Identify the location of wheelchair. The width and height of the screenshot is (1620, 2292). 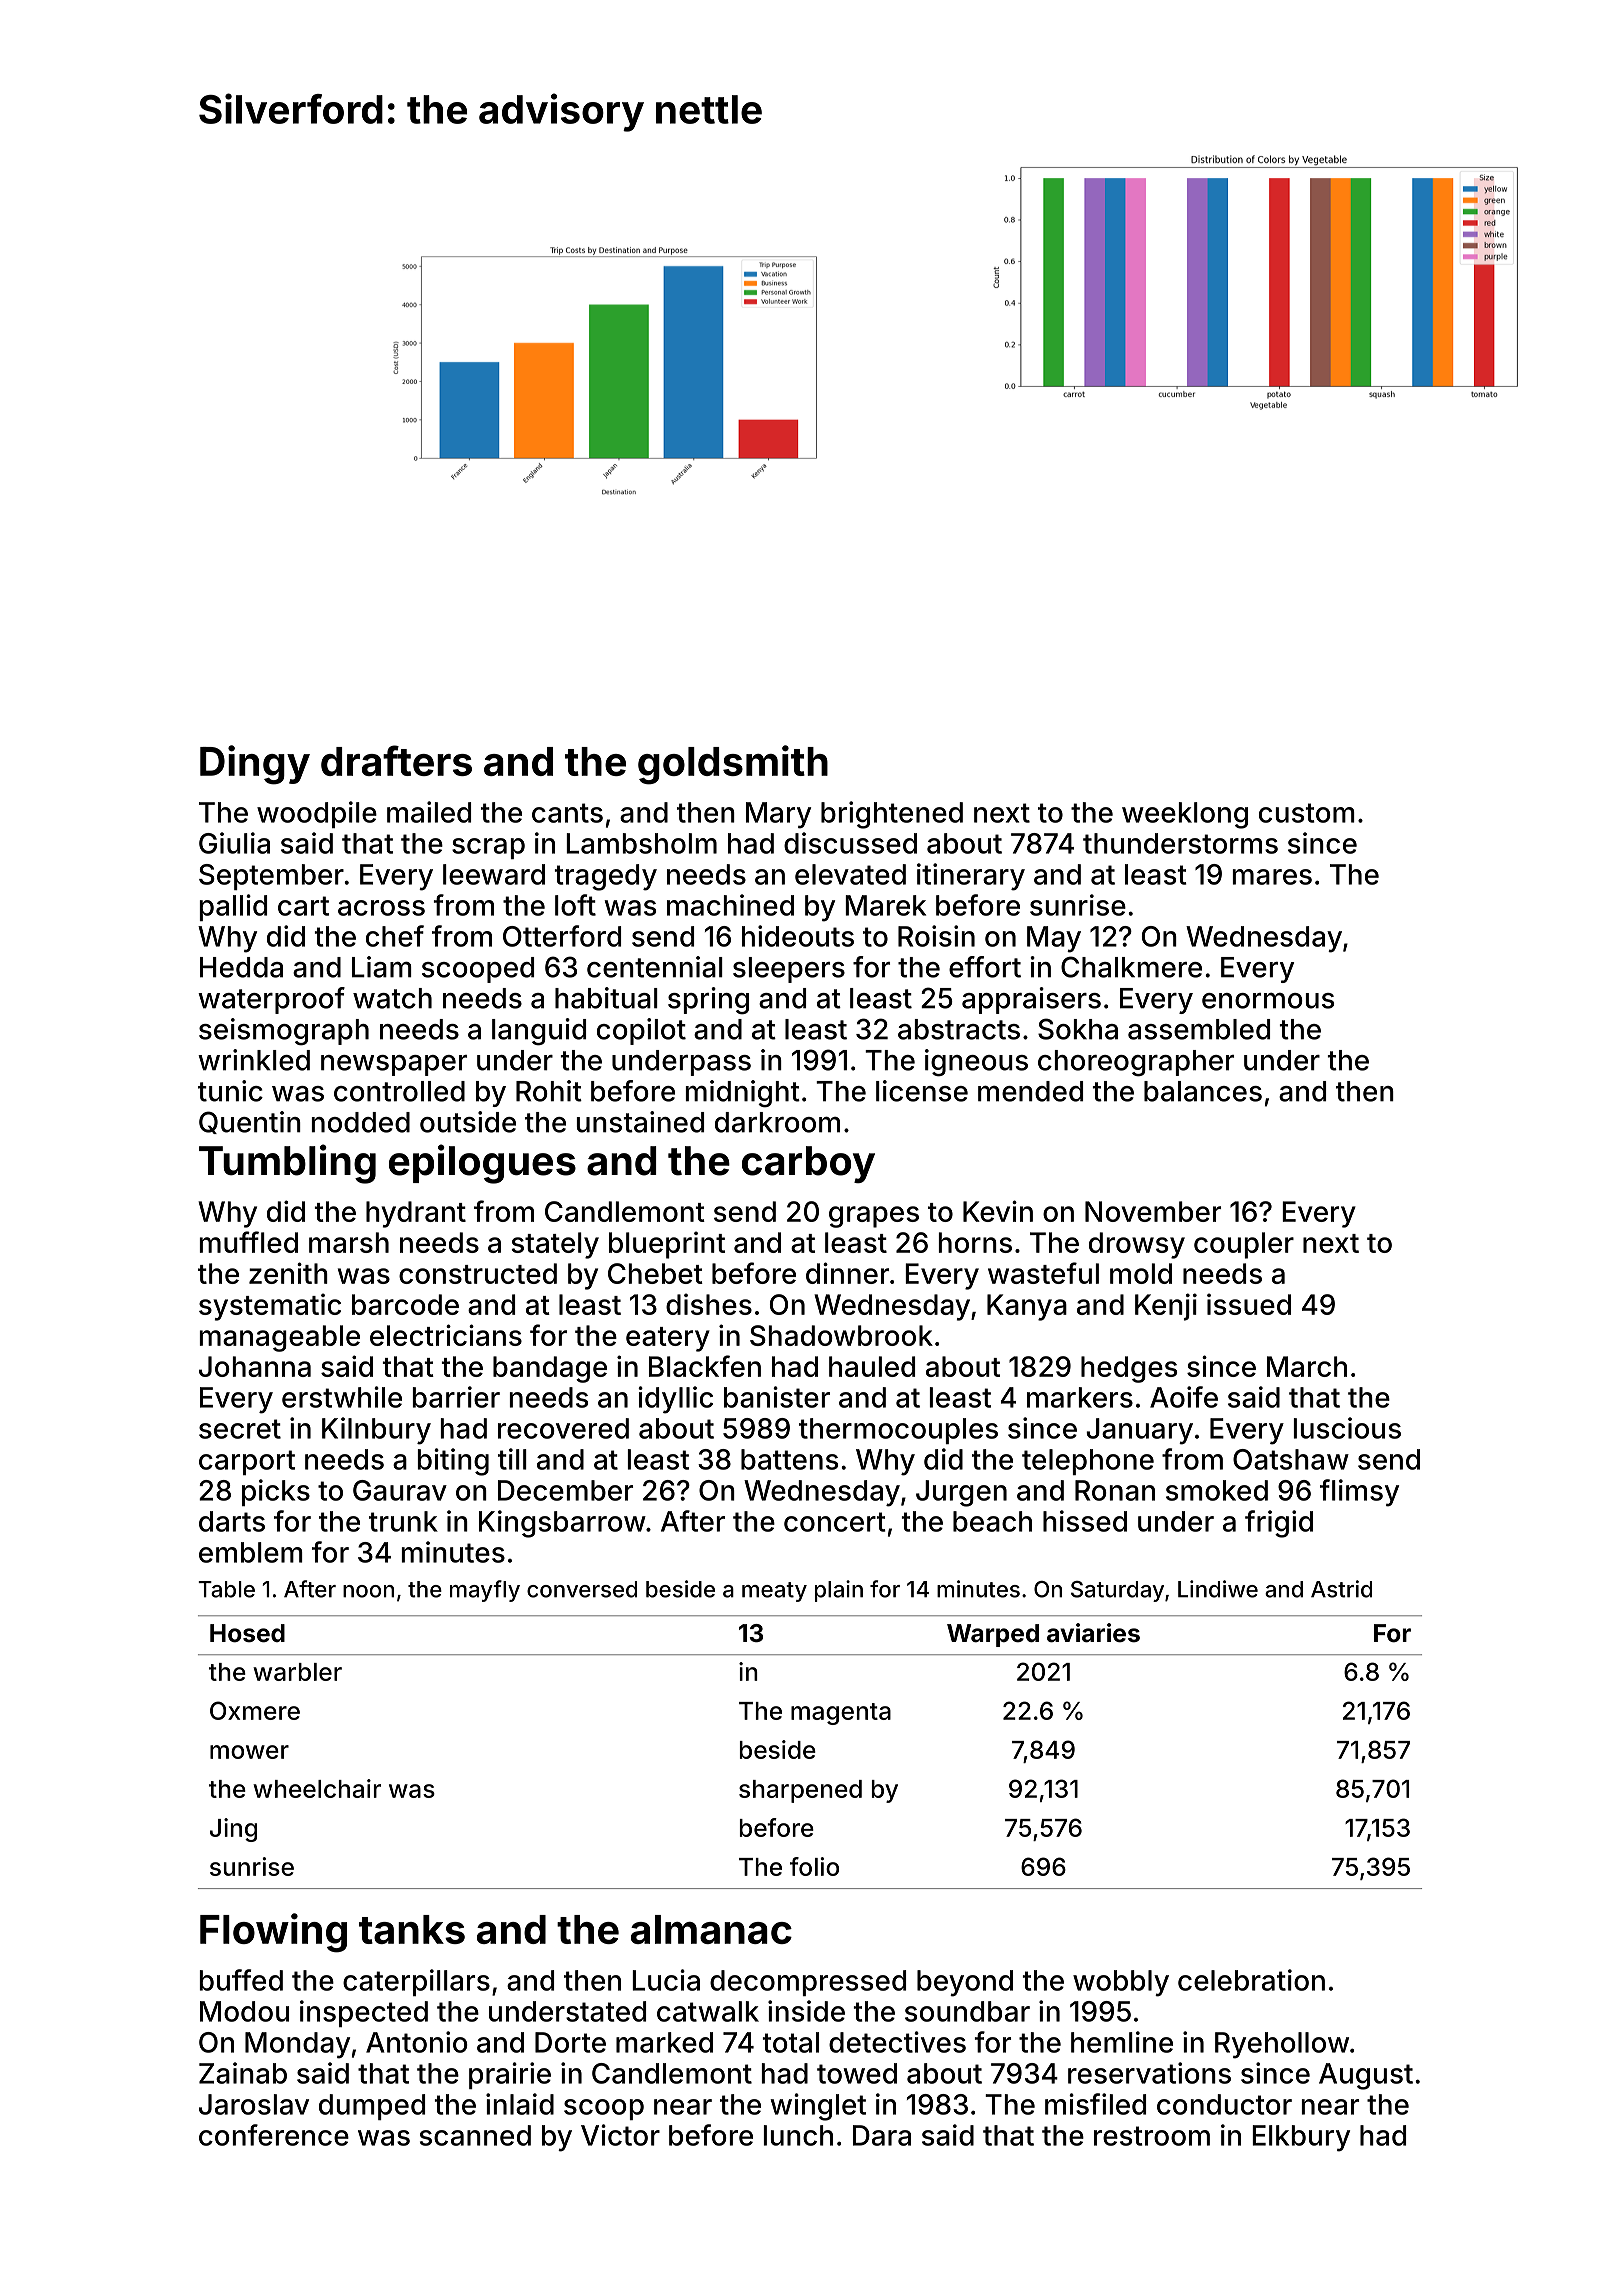
(317, 1788).
